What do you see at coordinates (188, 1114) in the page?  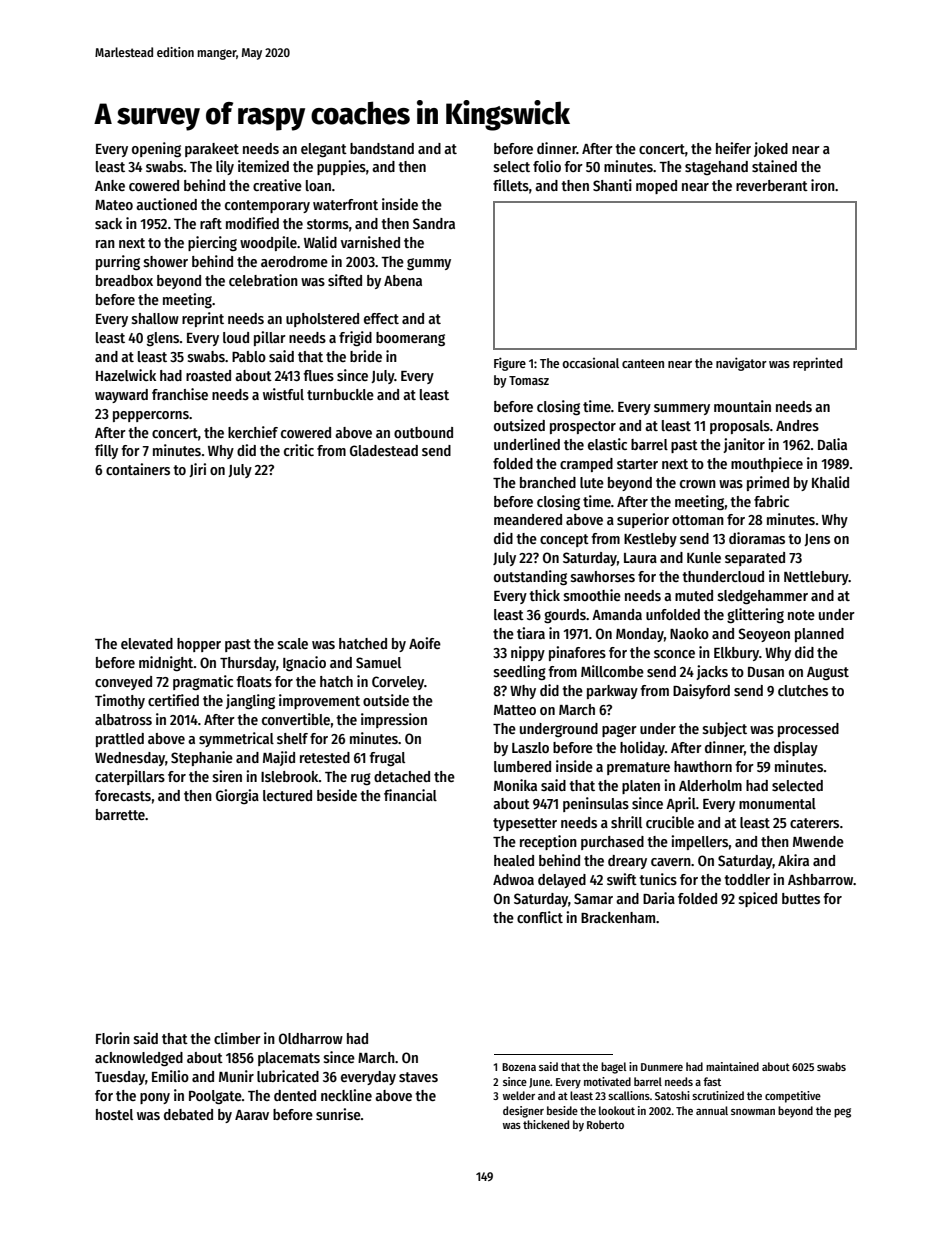 I see `debated` at bounding box center [188, 1114].
